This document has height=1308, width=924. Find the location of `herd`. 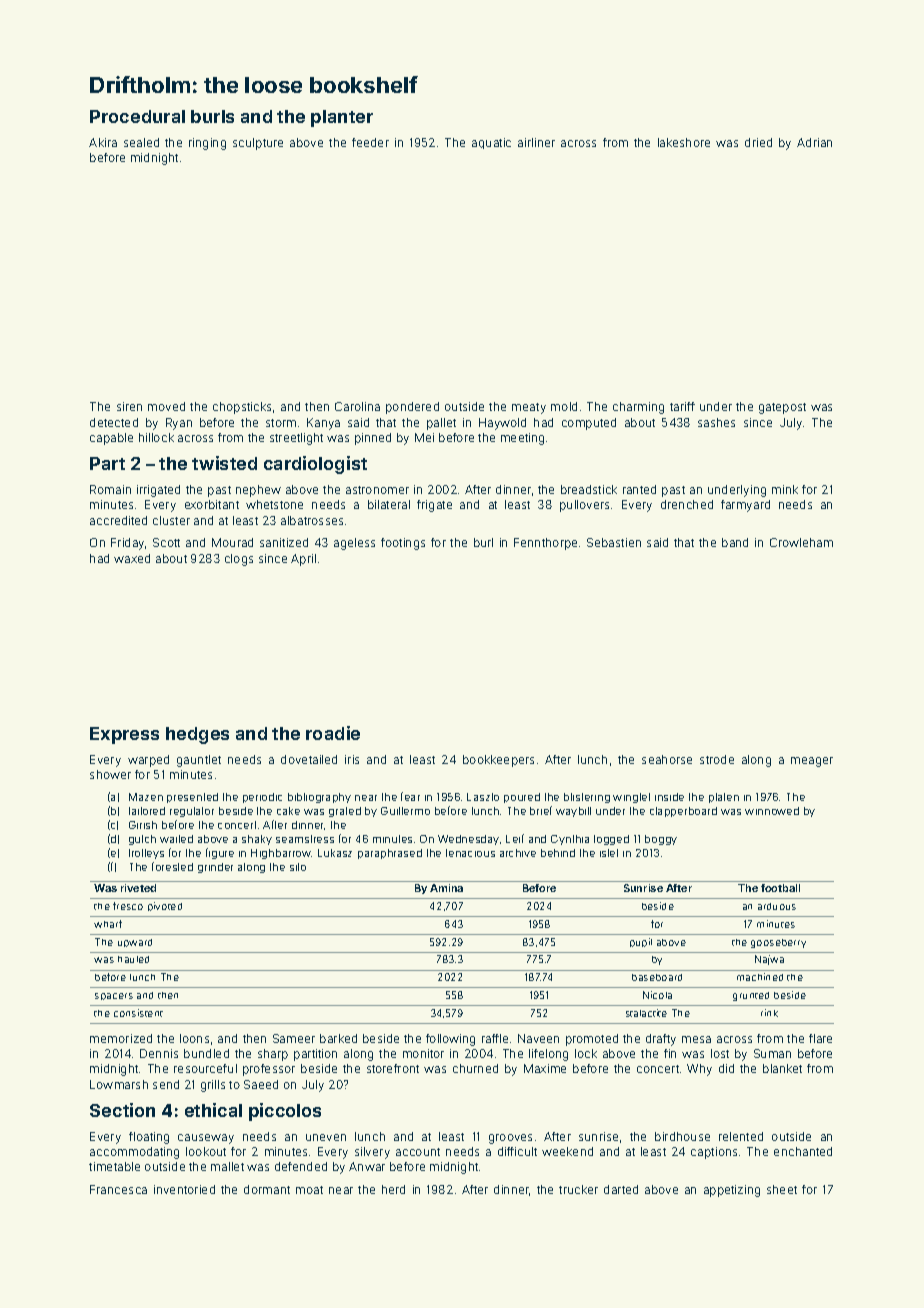

herd is located at coordinates (393, 1189).
